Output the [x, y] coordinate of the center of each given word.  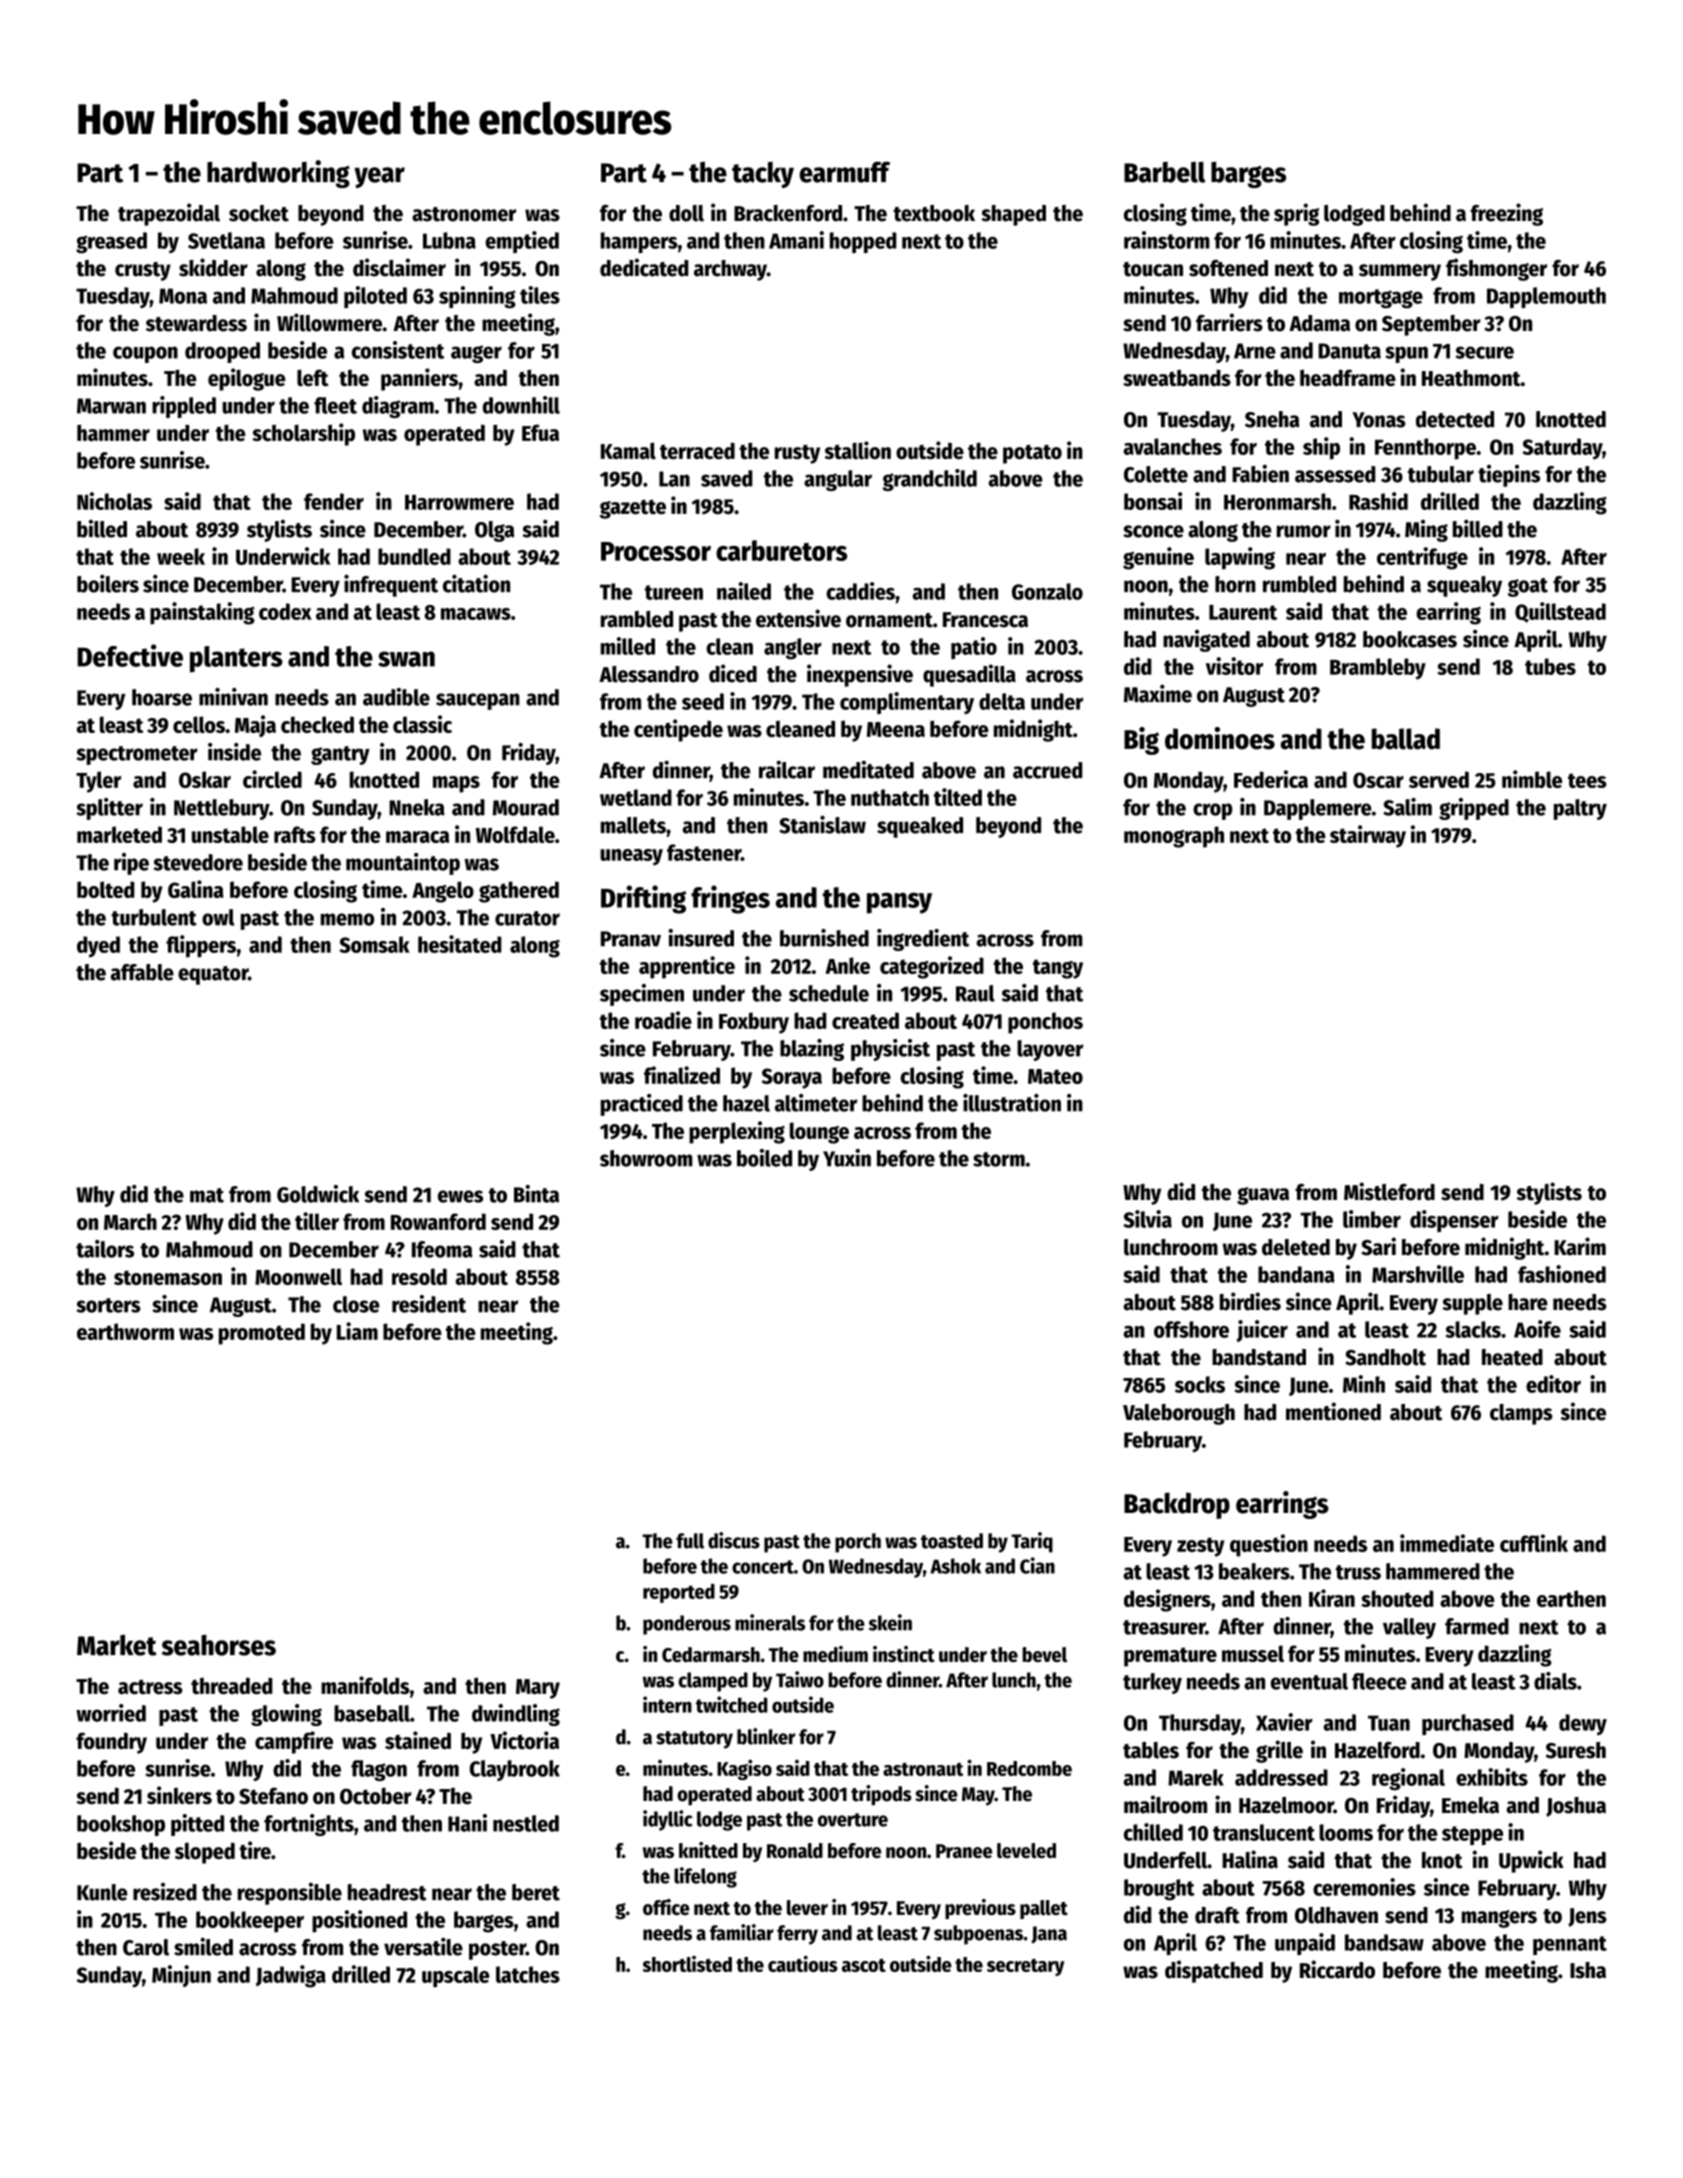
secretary [1025, 1967]
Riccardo [1337, 1969]
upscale [456, 1977]
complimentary [907, 703]
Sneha [1272, 419]
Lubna [449, 240]
